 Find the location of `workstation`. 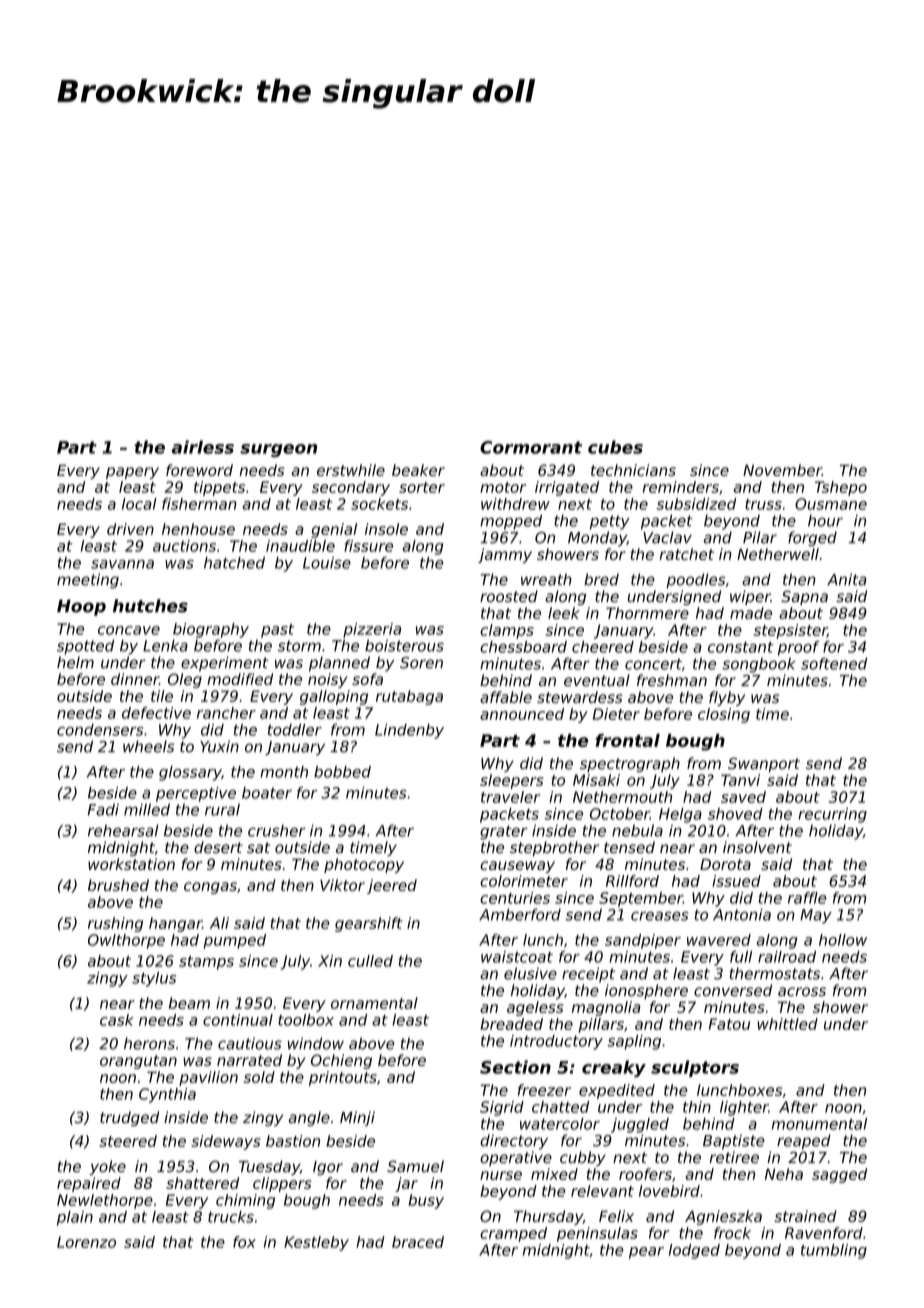

workstation is located at coordinates (131, 864).
